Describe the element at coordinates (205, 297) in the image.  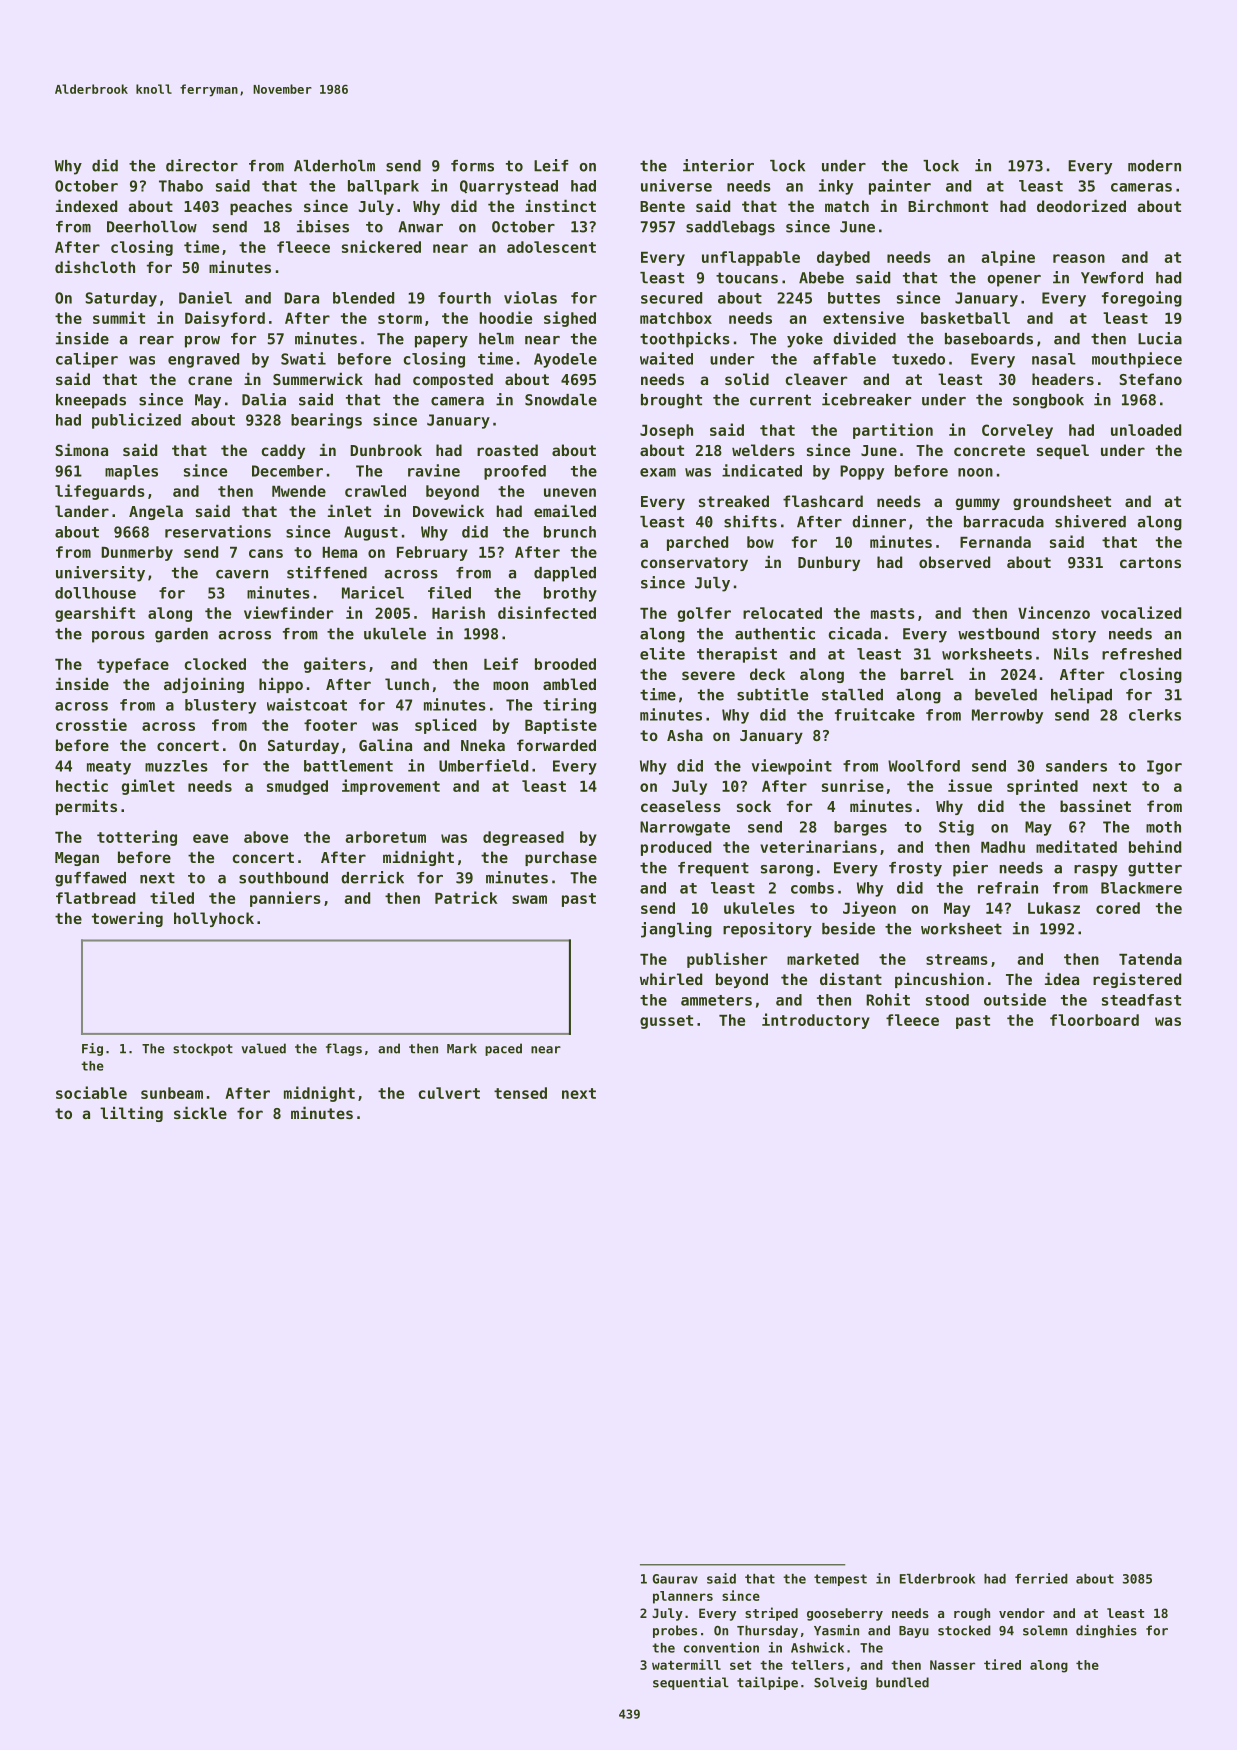
I see `Daniel` at that location.
